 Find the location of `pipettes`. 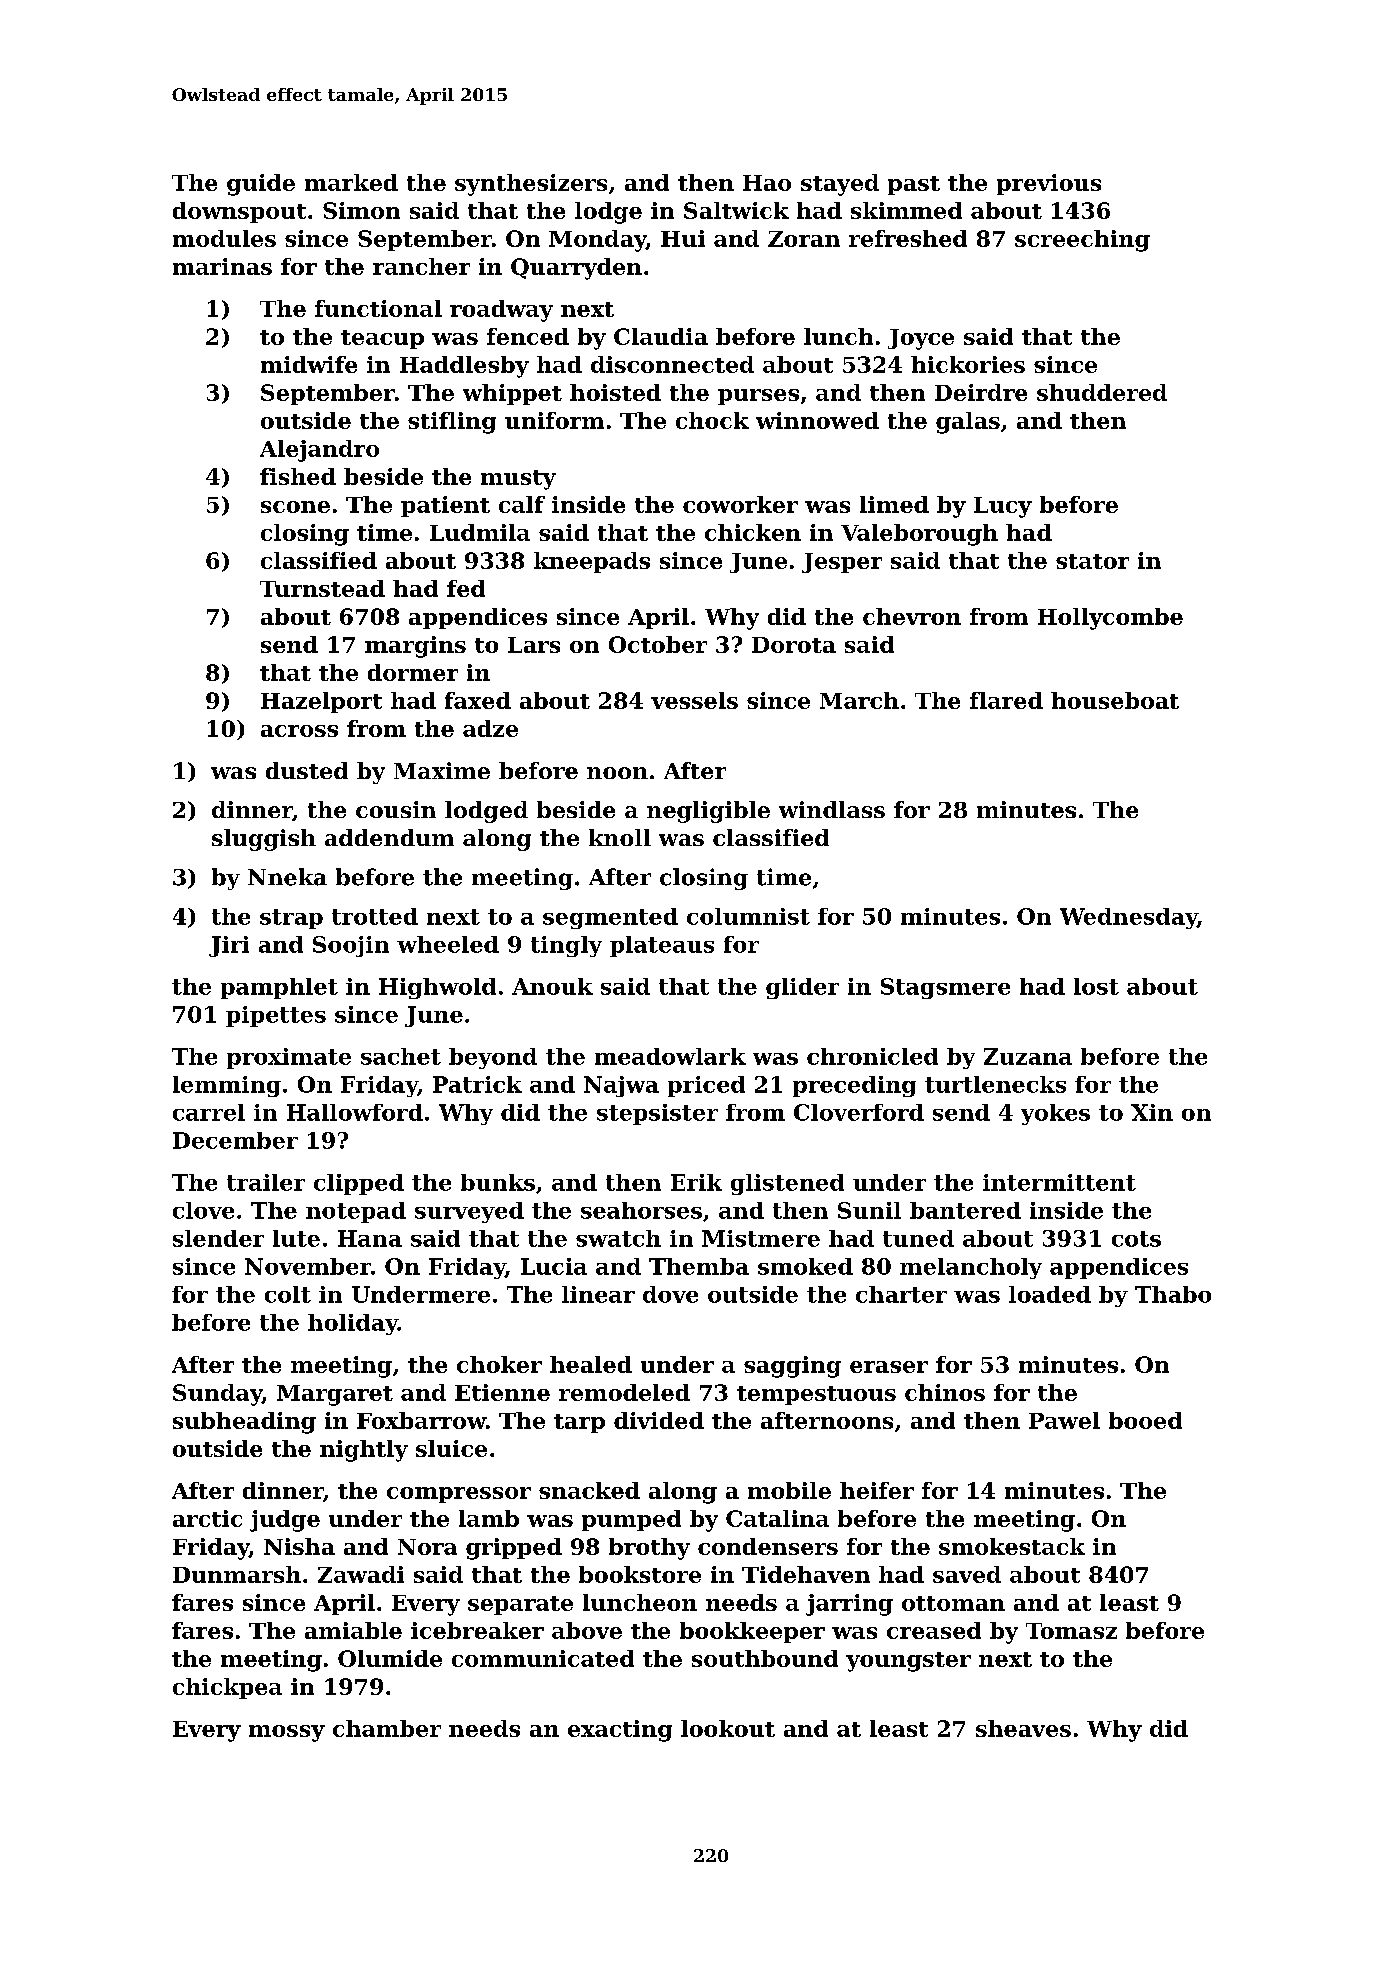

pipettes is located at coordinates (276, 1016).
